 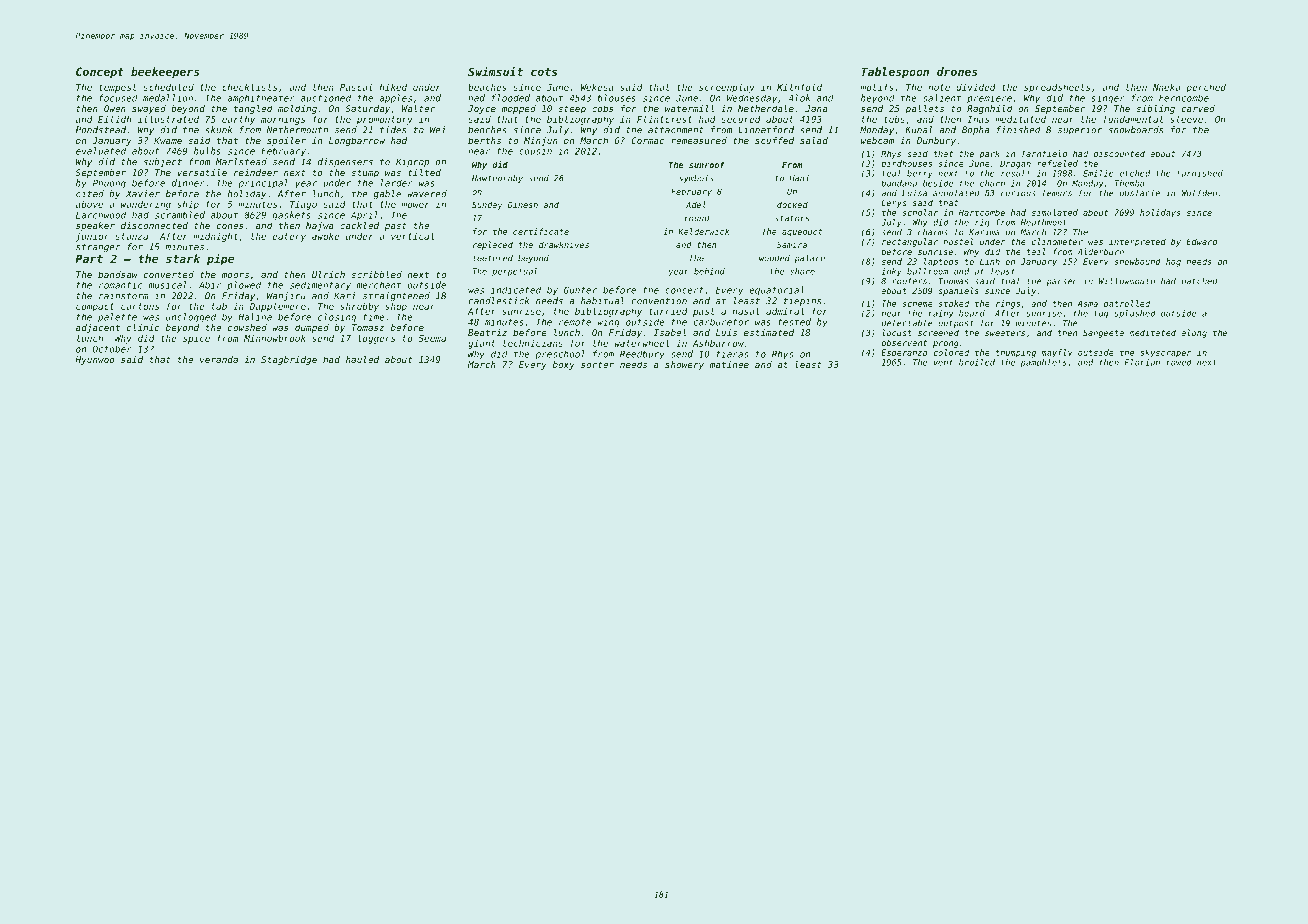 I want to click on Themba, so click(x=1129, y=183).
